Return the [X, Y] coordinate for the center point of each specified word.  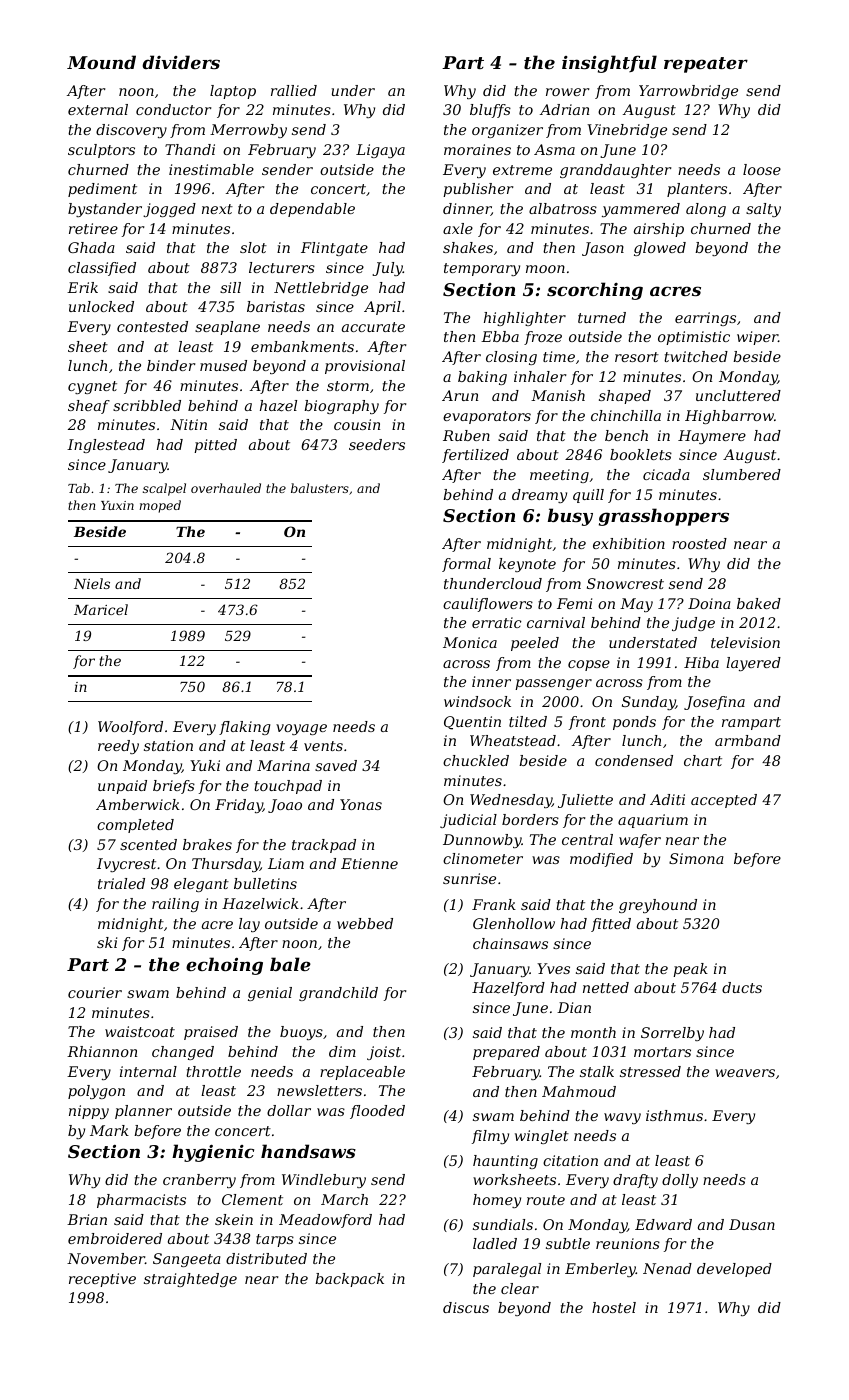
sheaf [89, 407]
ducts [742, 987]
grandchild [338, 994]
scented [148, 844]
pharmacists [141, 1201]
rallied [294, 90]
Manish [558, 395]
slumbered [742, 474]
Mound [101, 62]
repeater [706, 65]
